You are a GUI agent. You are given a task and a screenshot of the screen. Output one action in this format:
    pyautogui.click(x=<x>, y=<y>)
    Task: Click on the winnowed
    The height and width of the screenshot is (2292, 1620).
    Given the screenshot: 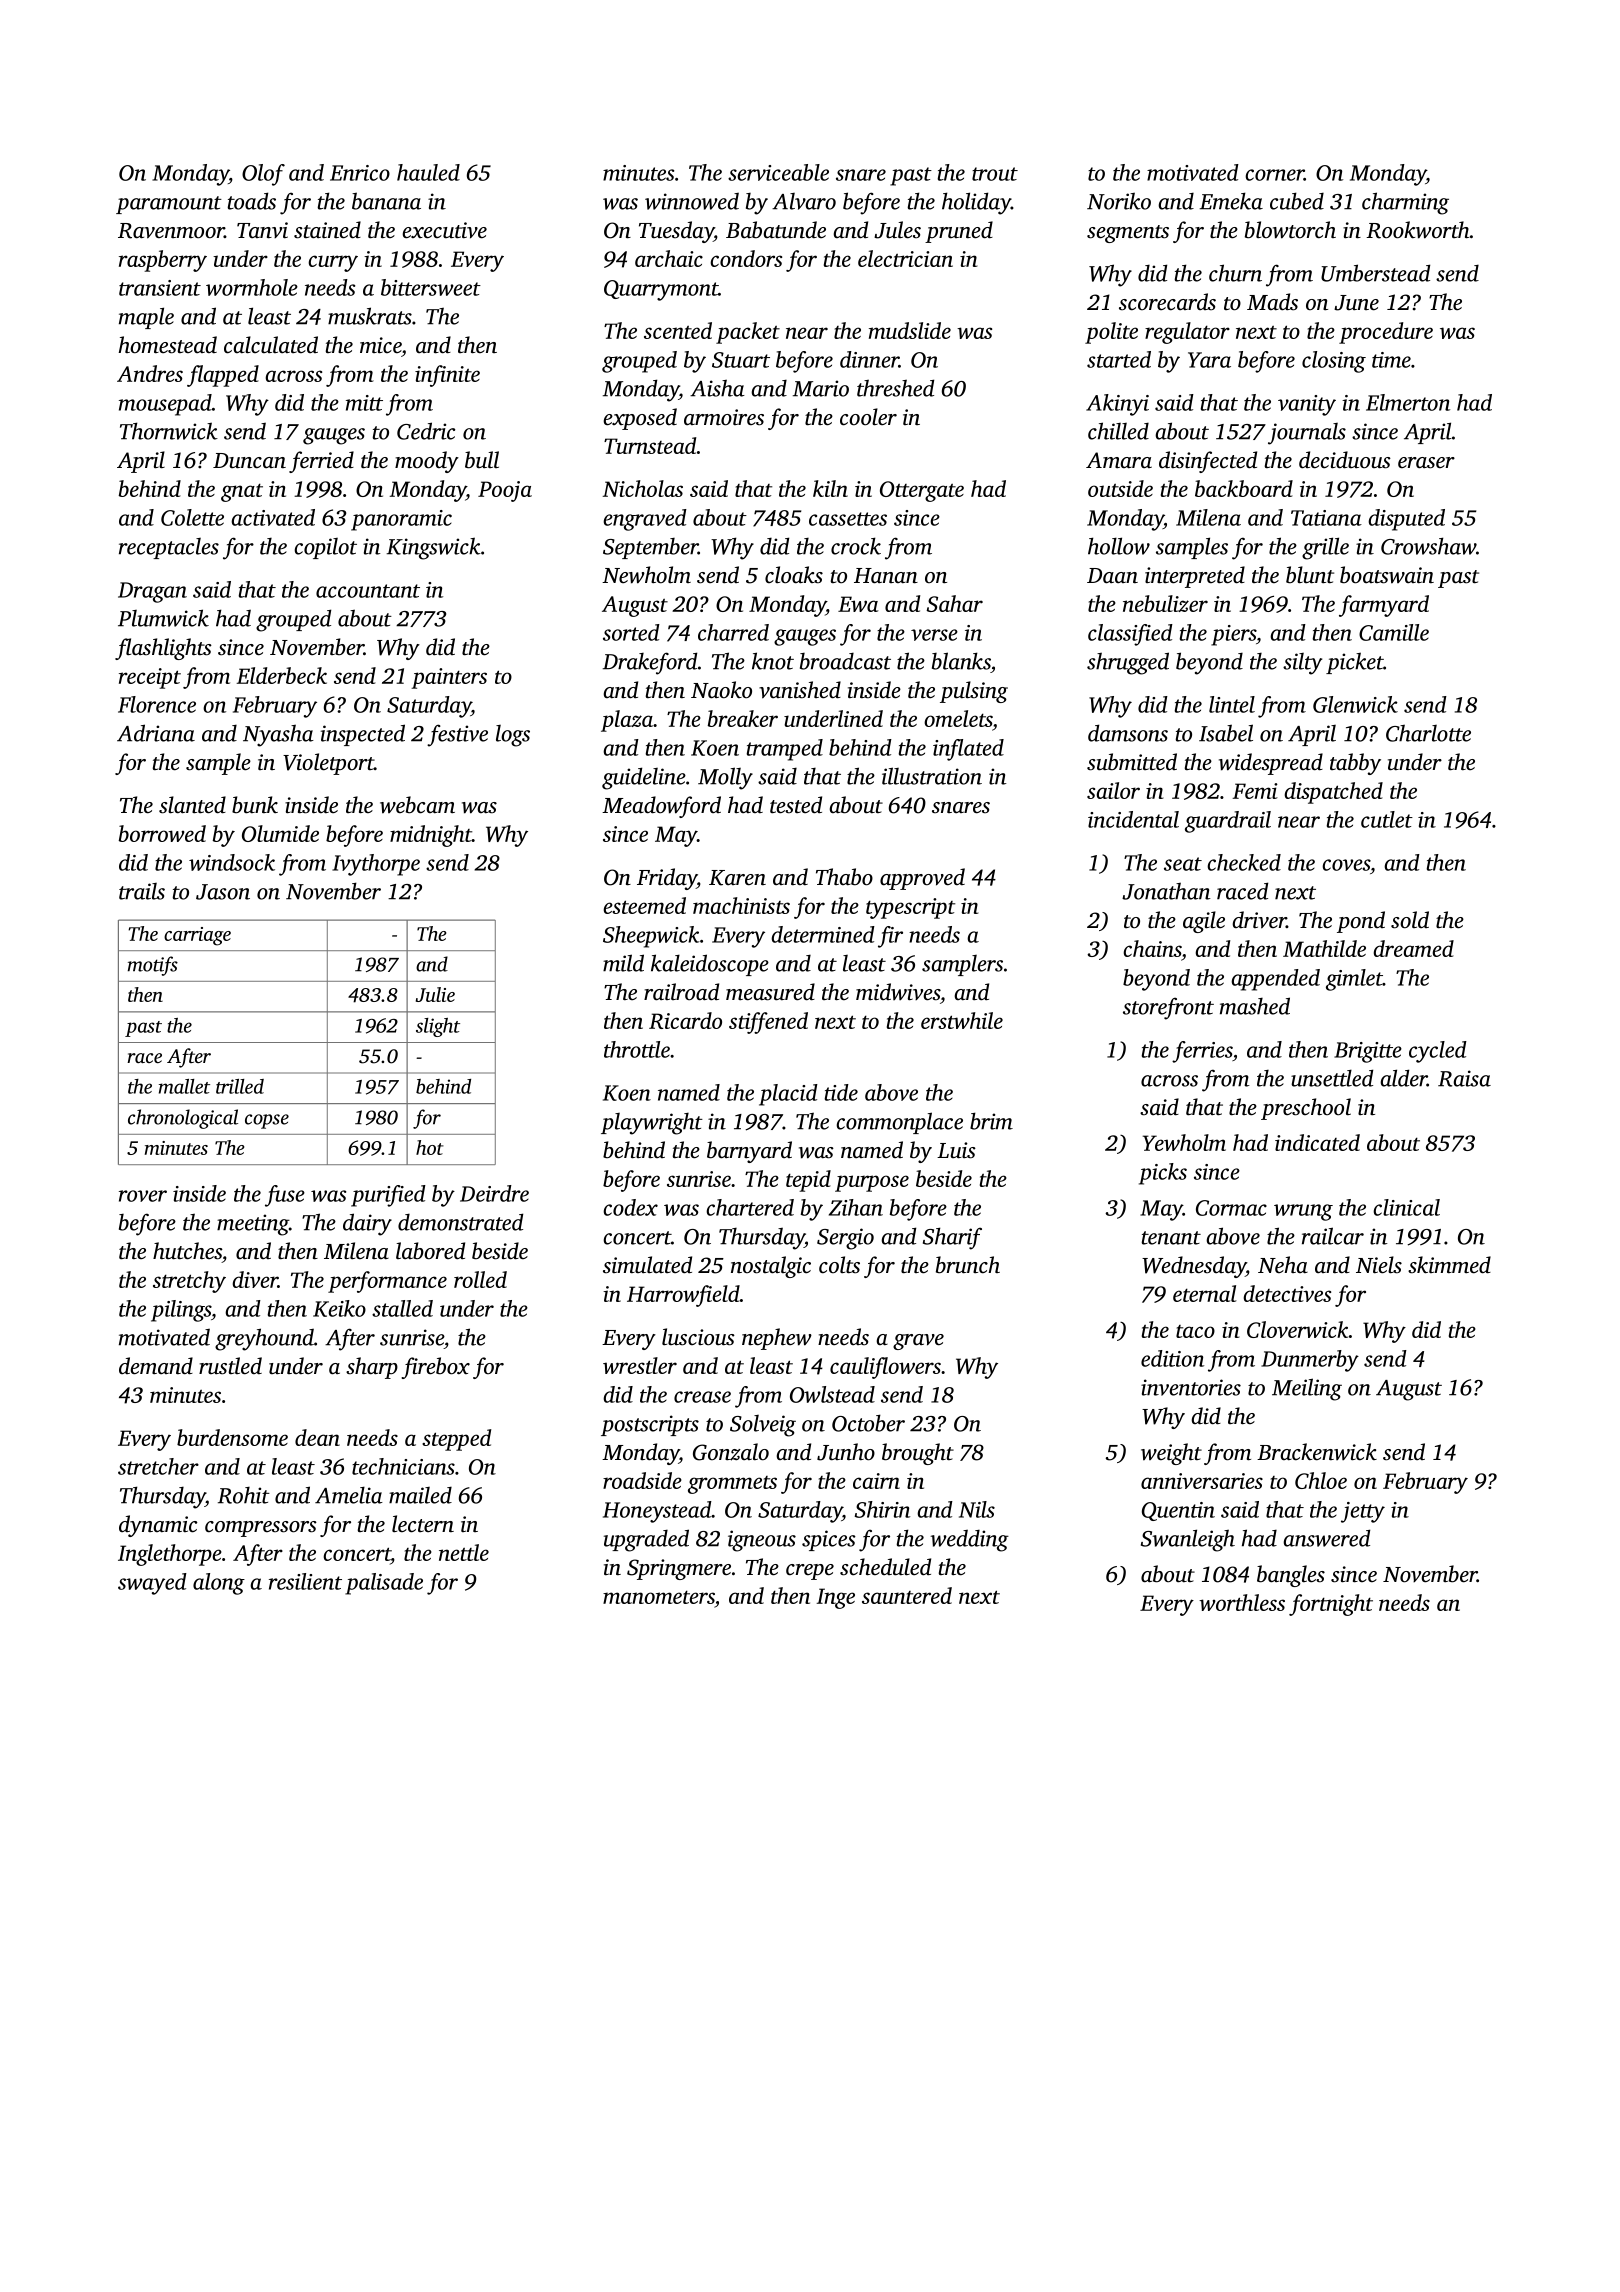 What is the action you would take?
    pyautogui.click(x=692, y=201)
